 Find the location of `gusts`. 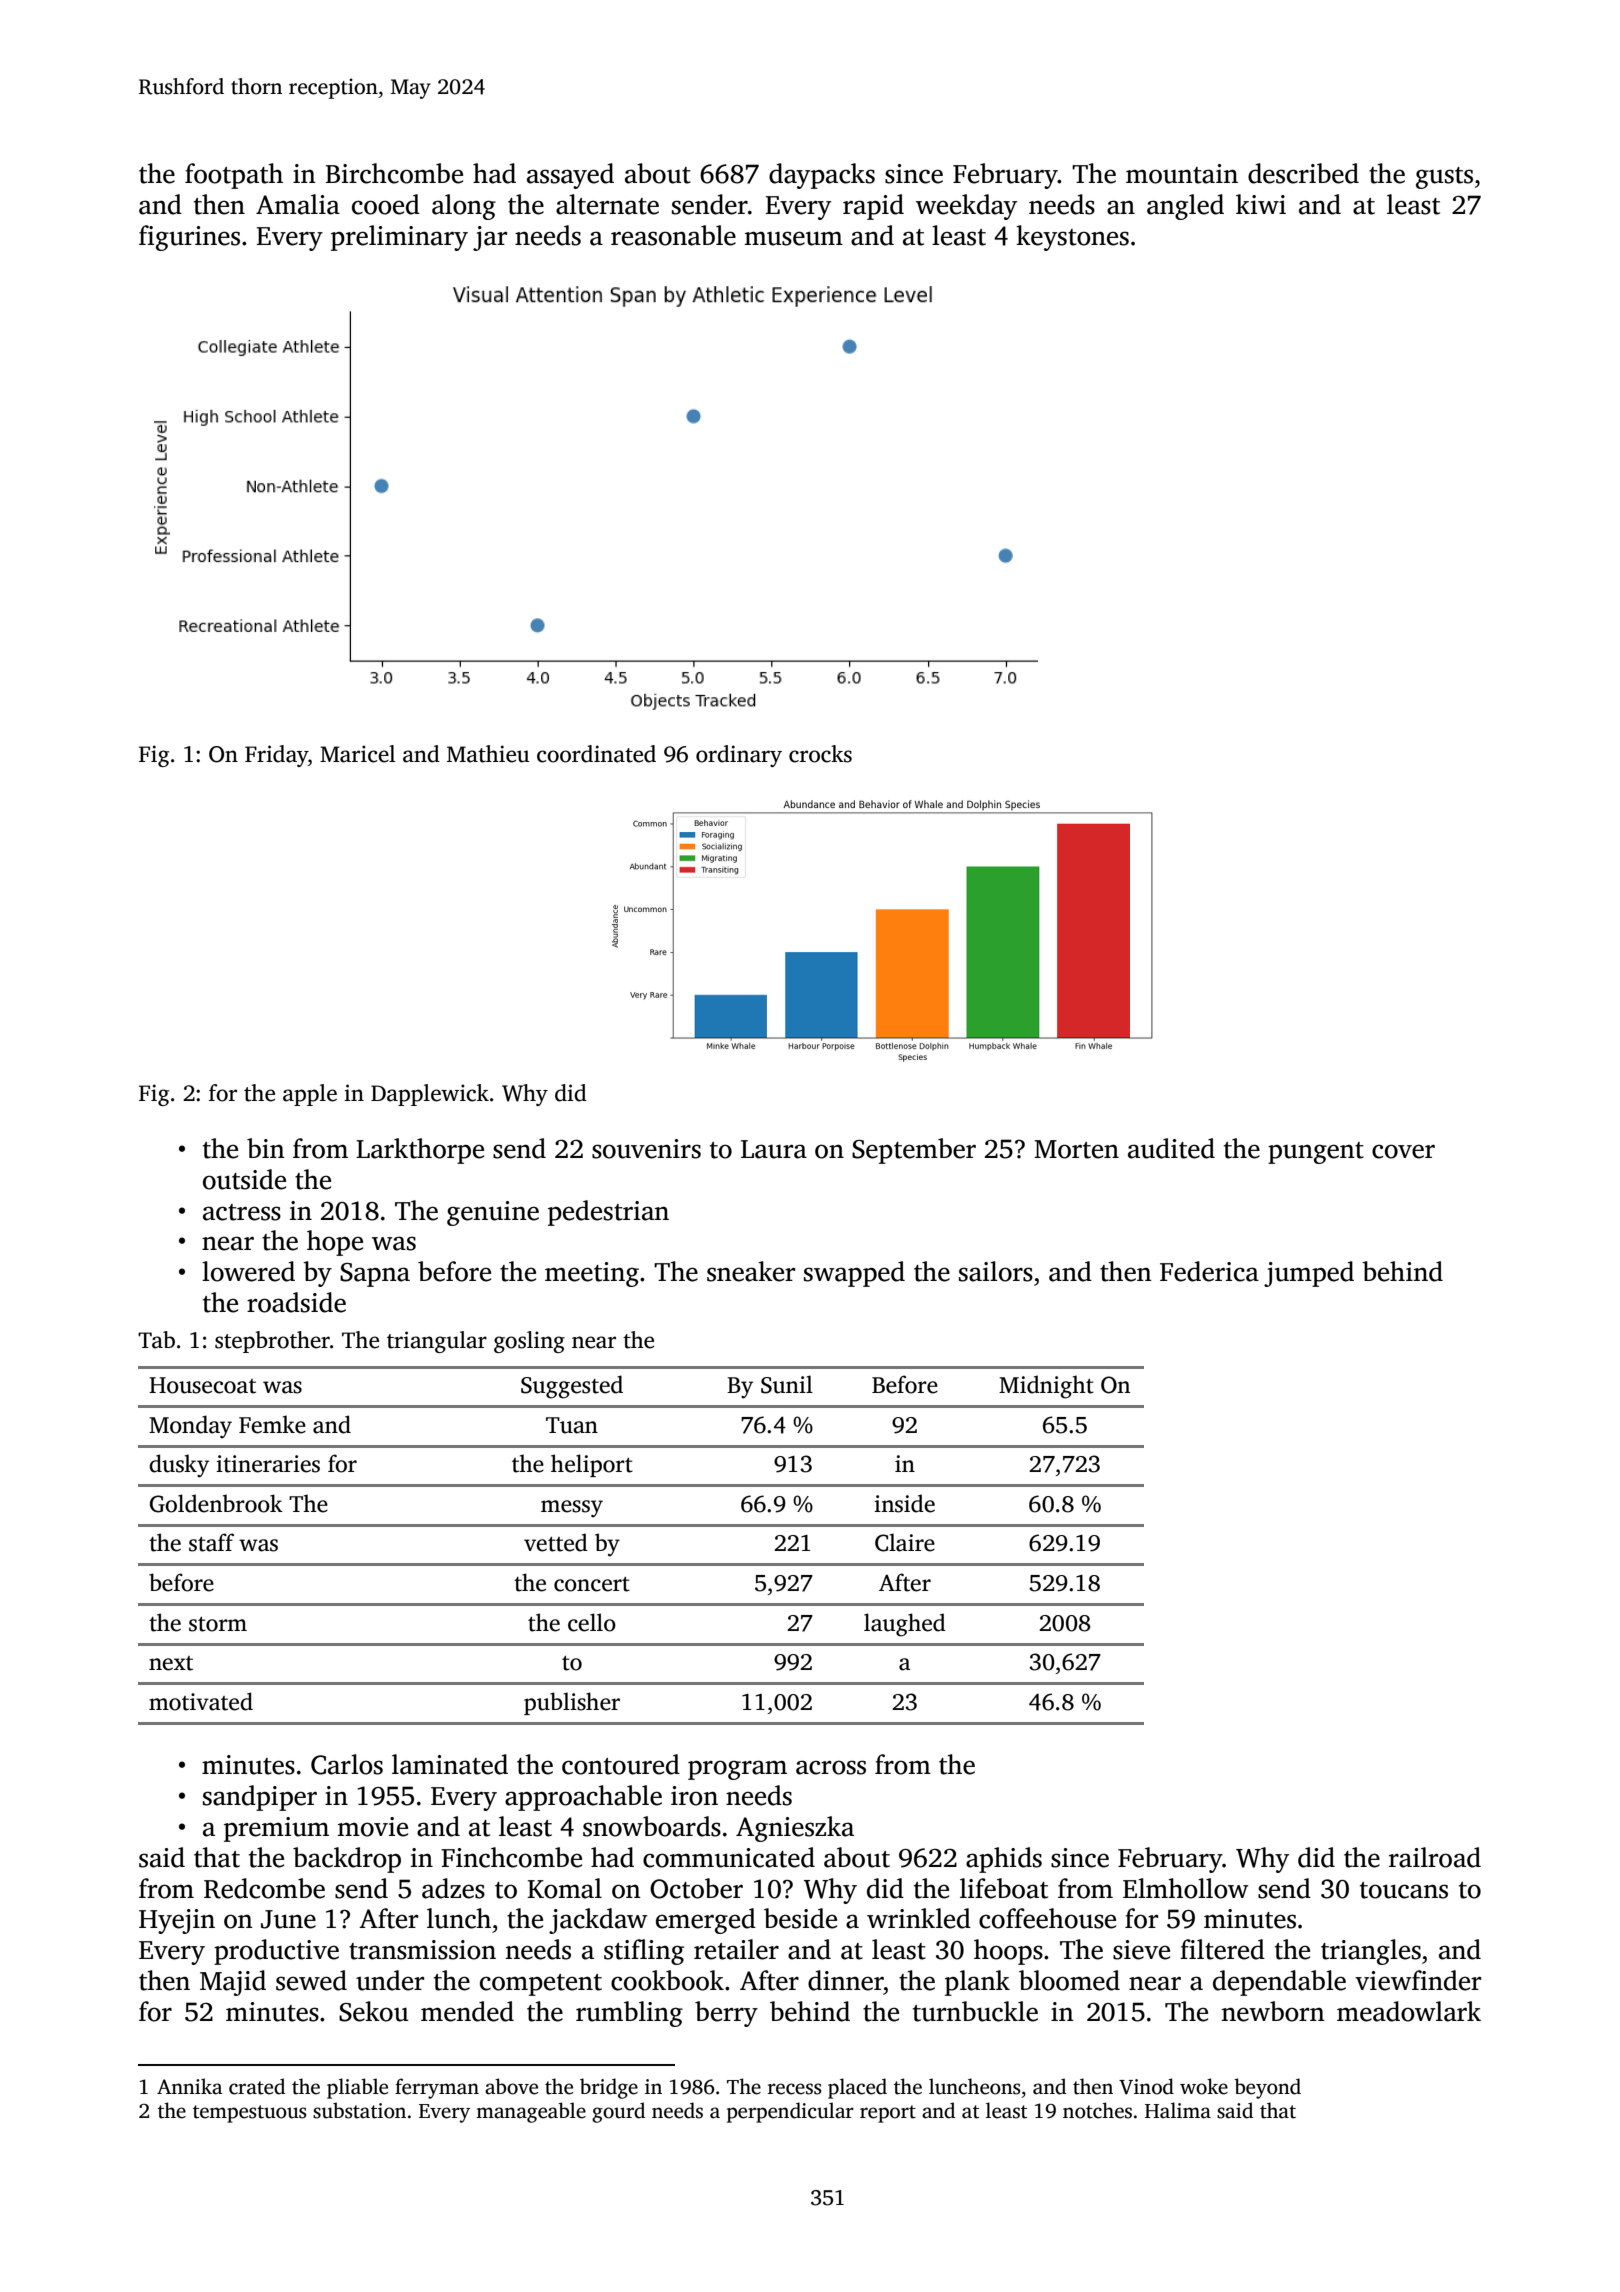

gusts is located at coordinates (1444, 178).
